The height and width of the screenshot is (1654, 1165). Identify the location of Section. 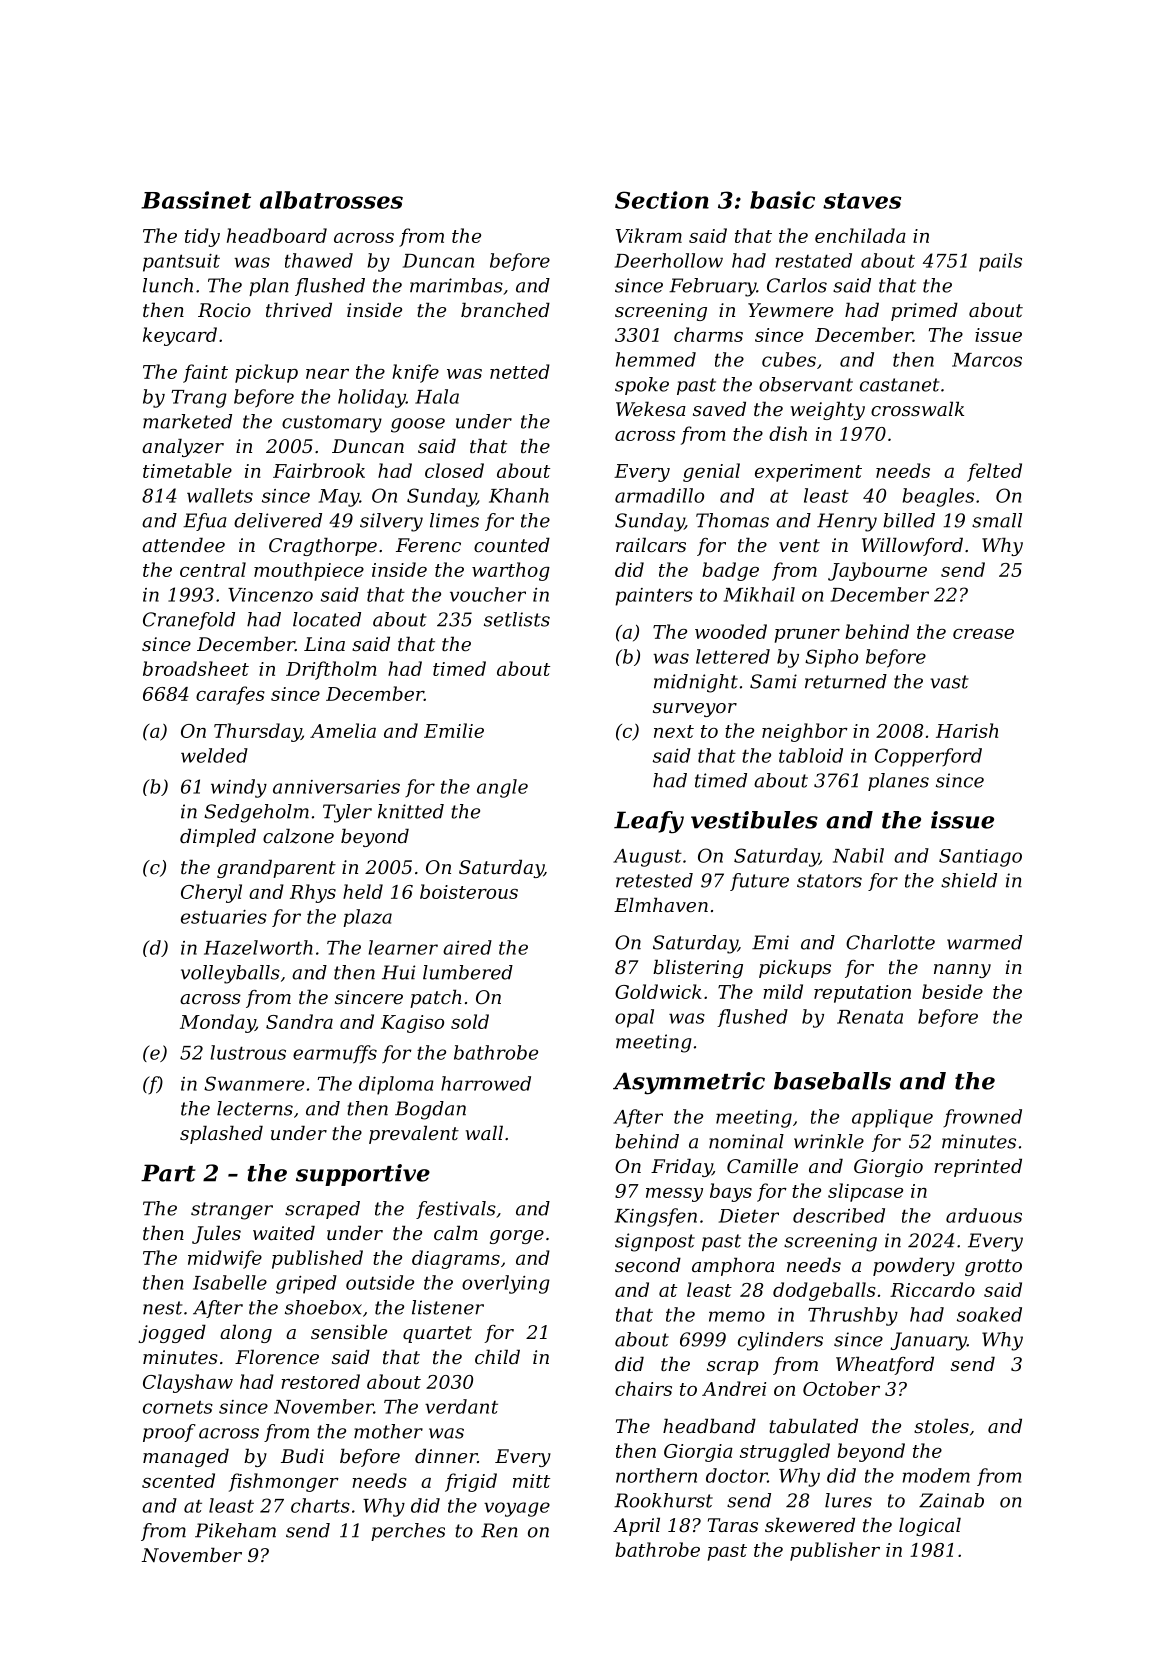
(662, 200).
